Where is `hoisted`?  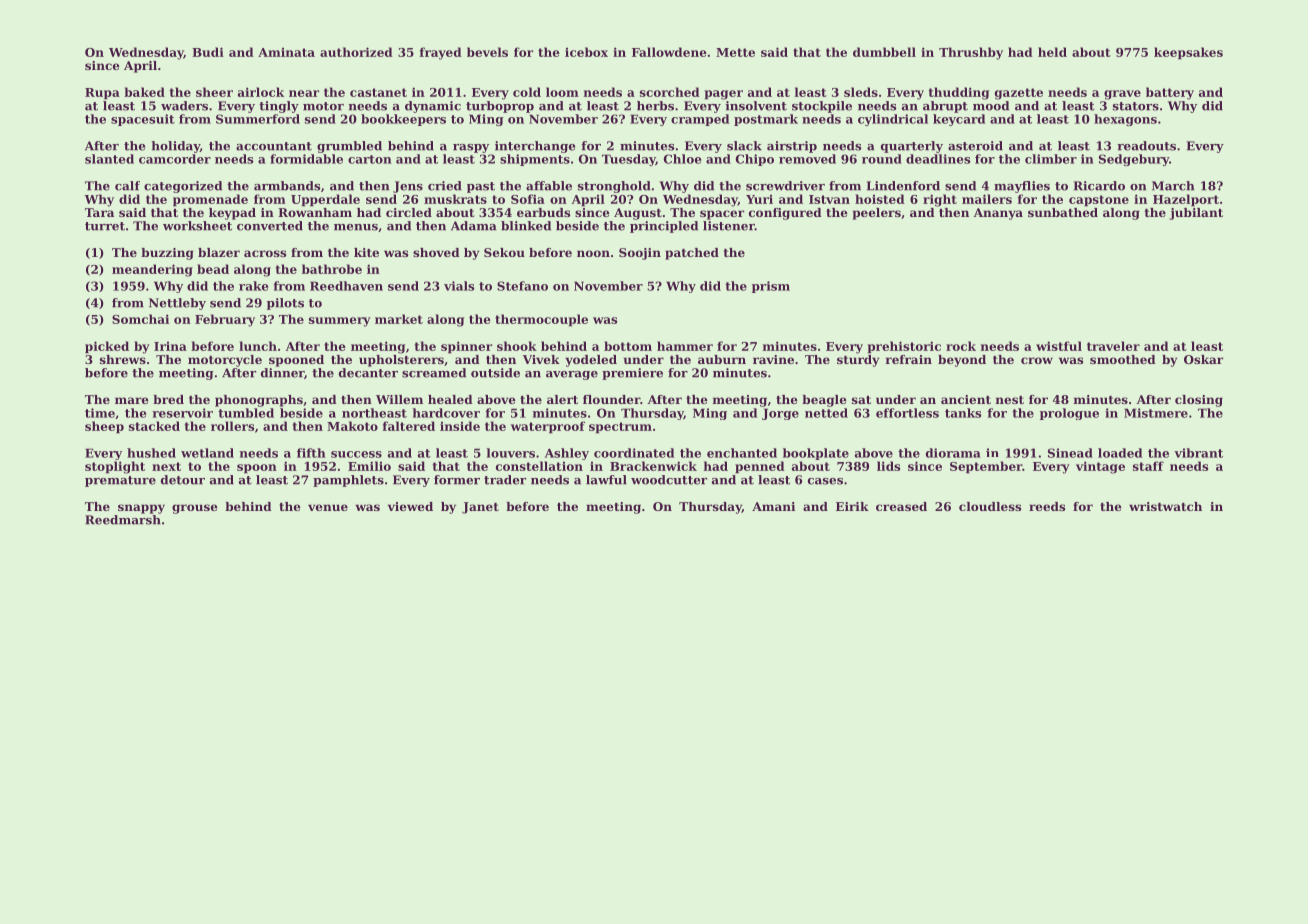
hoisted is located at coordinates (880, 199).
